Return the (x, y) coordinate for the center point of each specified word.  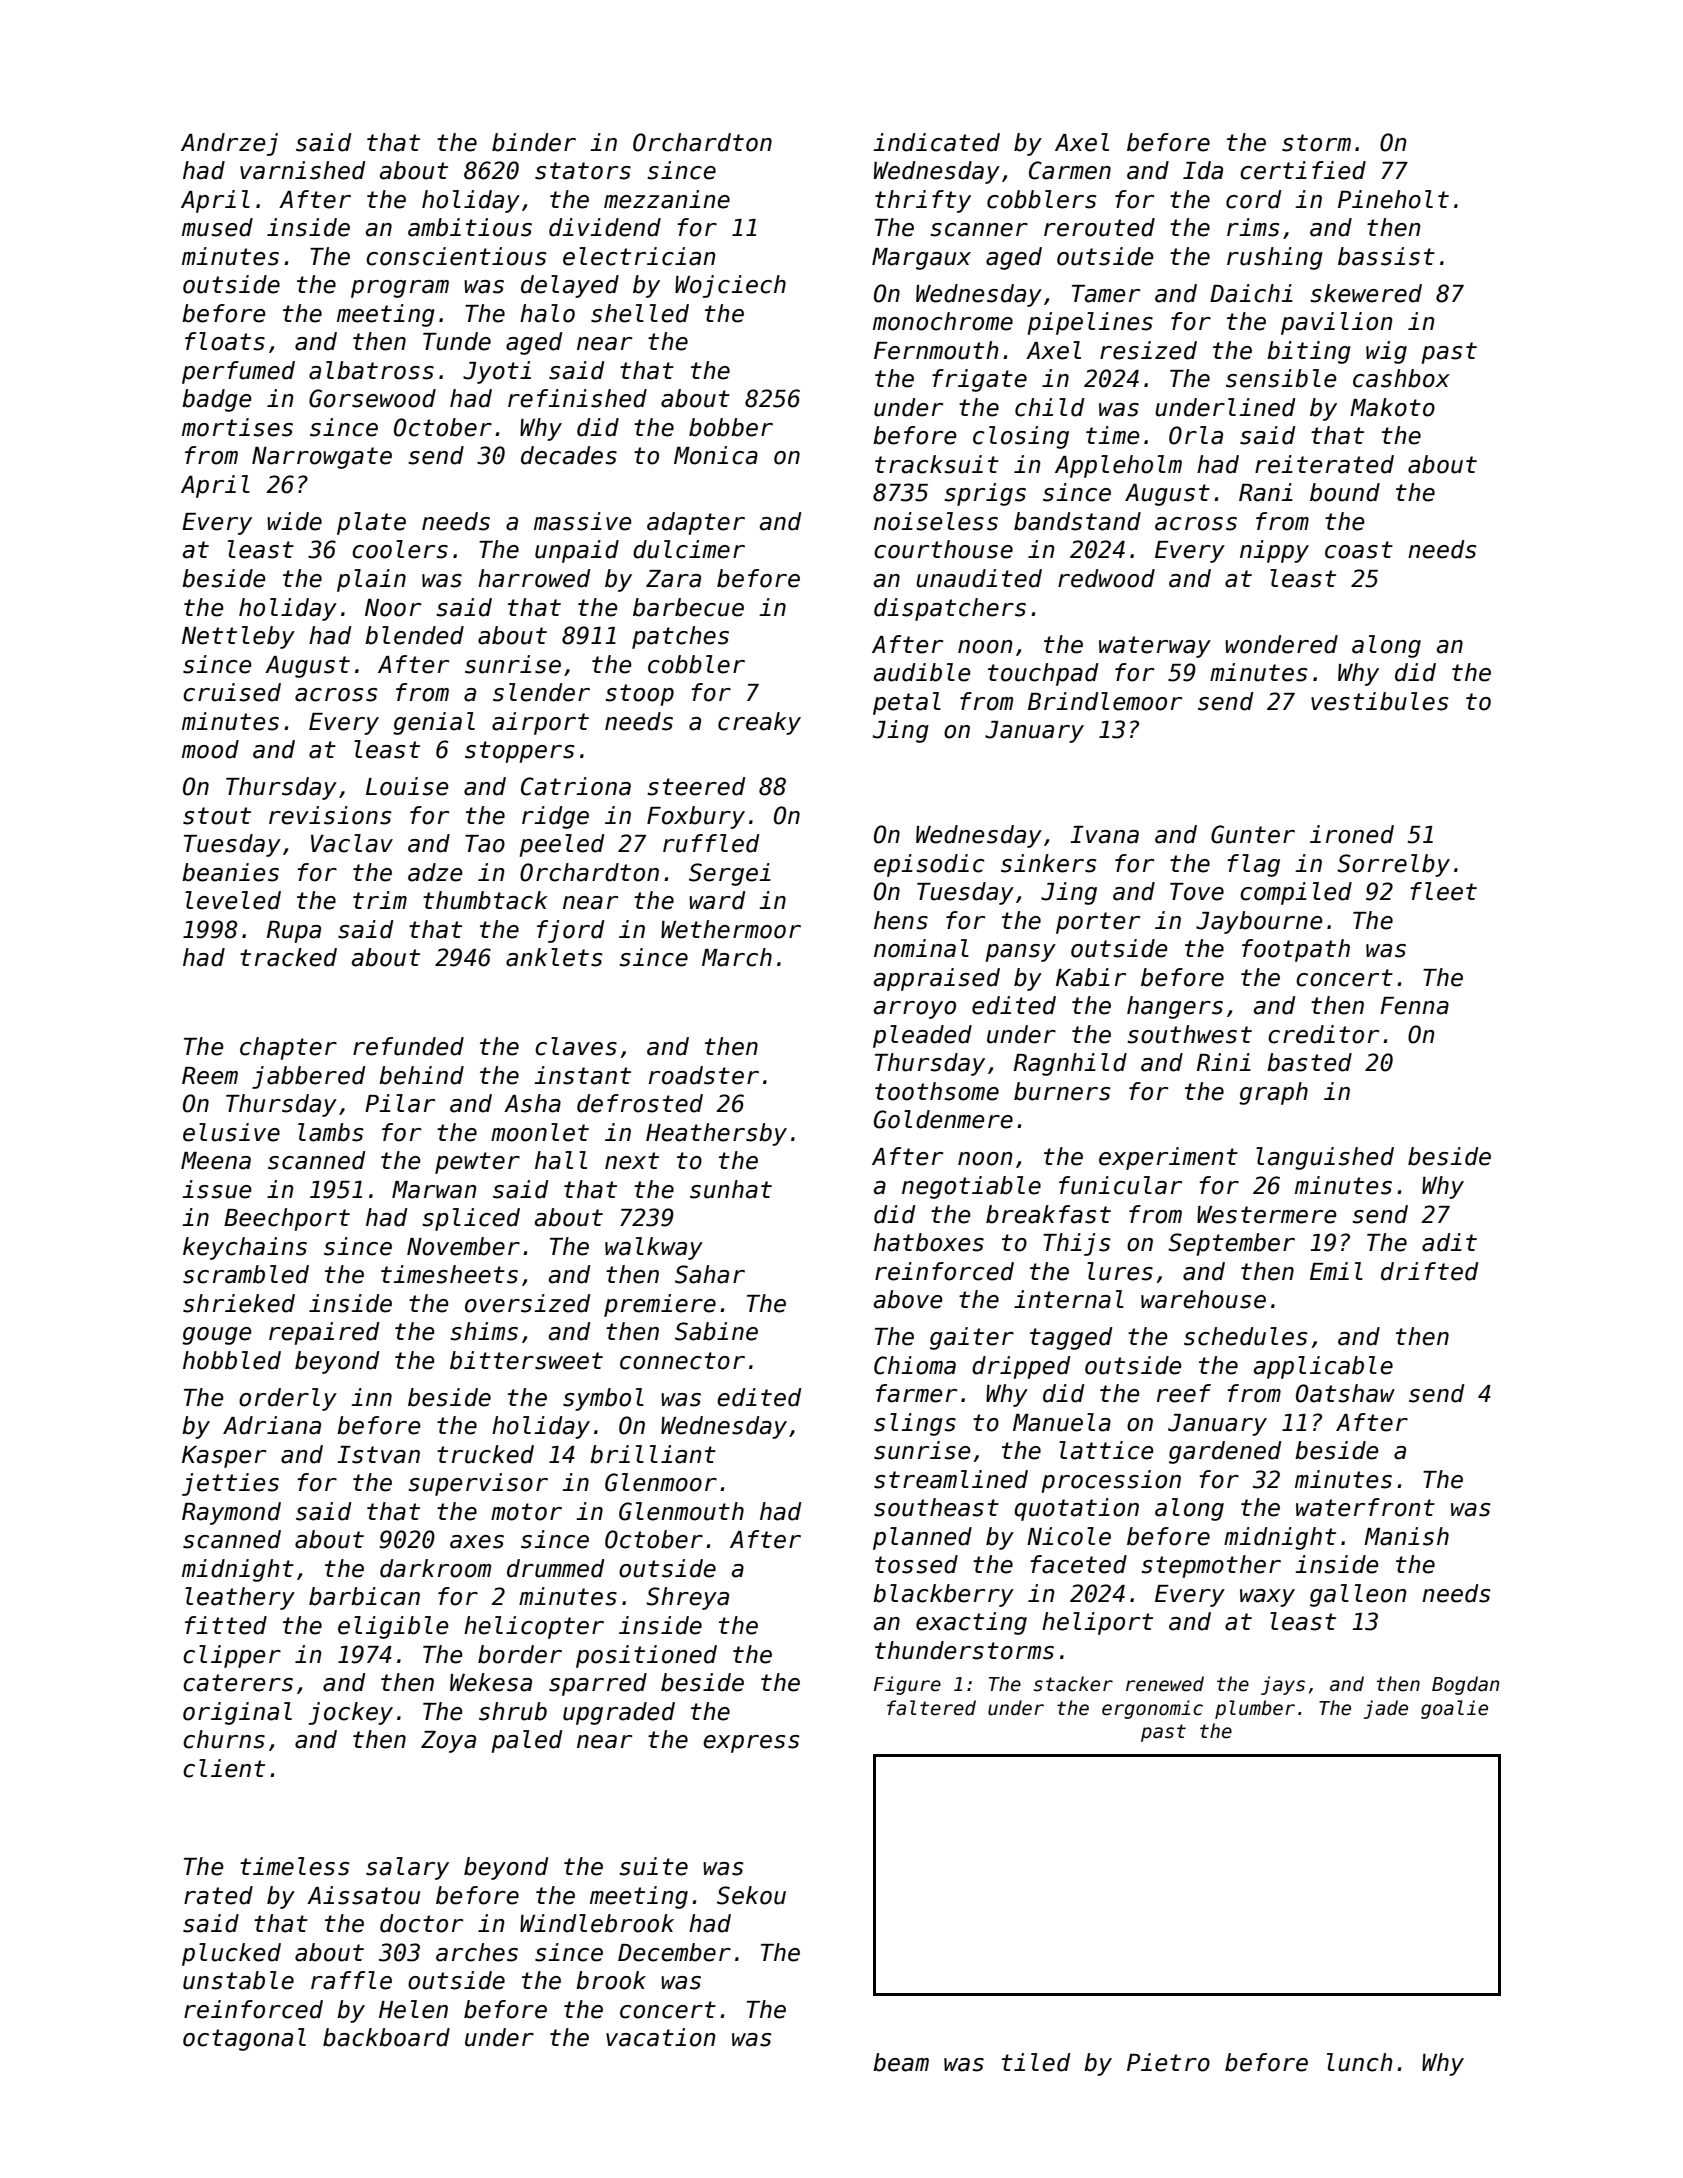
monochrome (943, 321)
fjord (571, 931)
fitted (226, 1625)
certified (1303, 170)
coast (1359, 550)
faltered (931, 1708)
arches (477, 1952)
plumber (1255, 1709)
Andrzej (229, 144)
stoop (639, 695)
